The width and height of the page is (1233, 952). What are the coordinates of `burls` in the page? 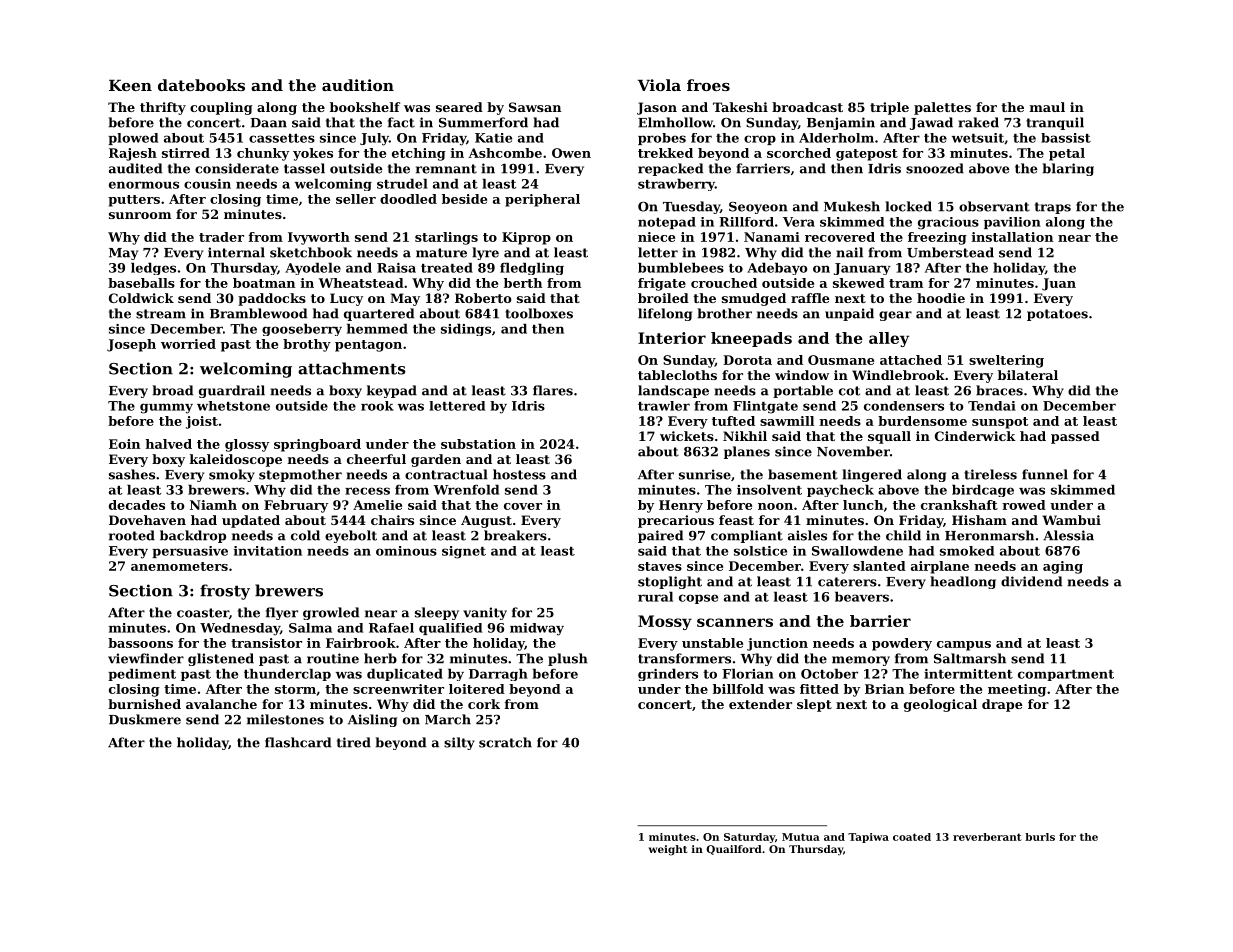 It's located at (1040, 837).
